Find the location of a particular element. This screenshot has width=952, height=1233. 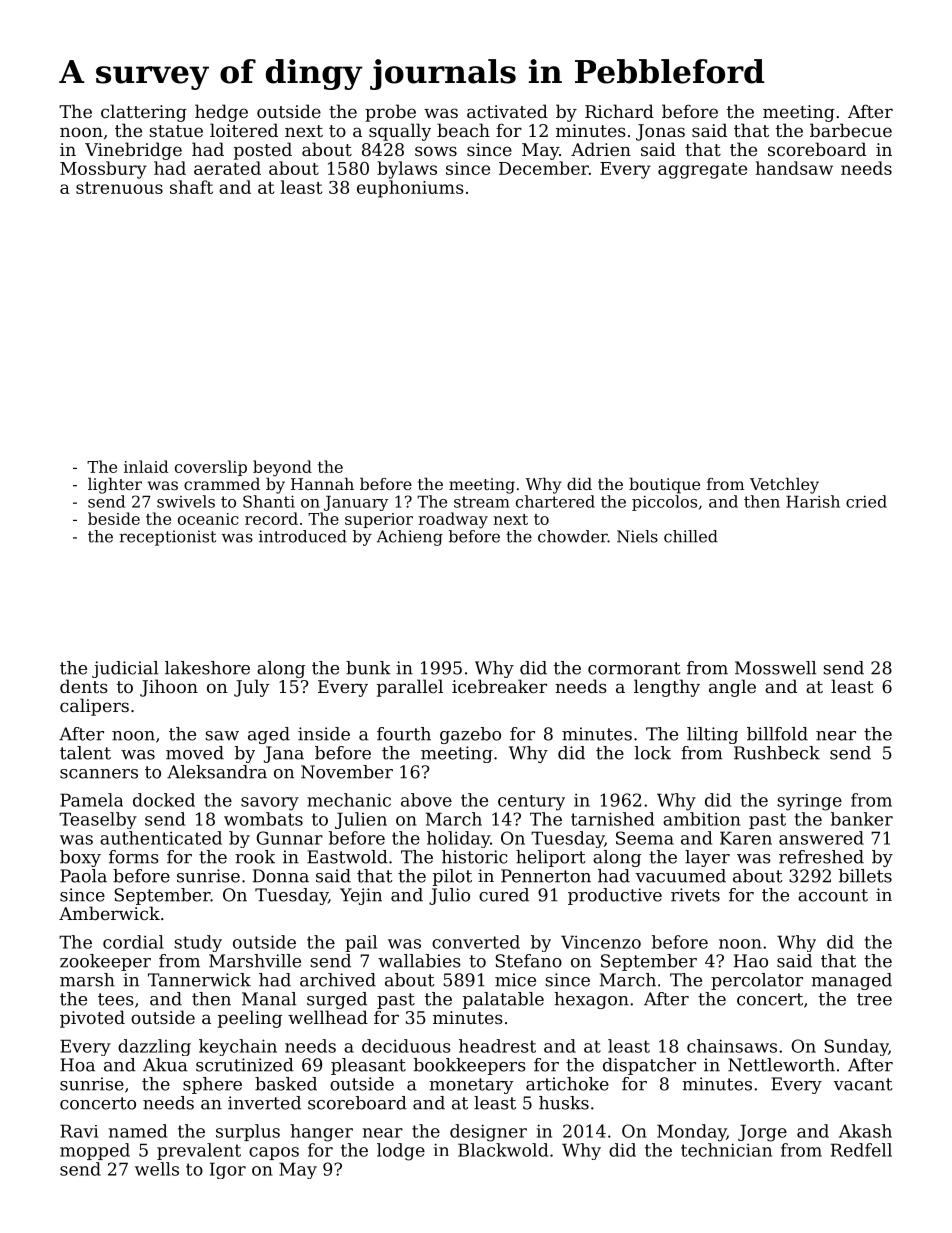

chowder is located at coordinates (573, 536).
